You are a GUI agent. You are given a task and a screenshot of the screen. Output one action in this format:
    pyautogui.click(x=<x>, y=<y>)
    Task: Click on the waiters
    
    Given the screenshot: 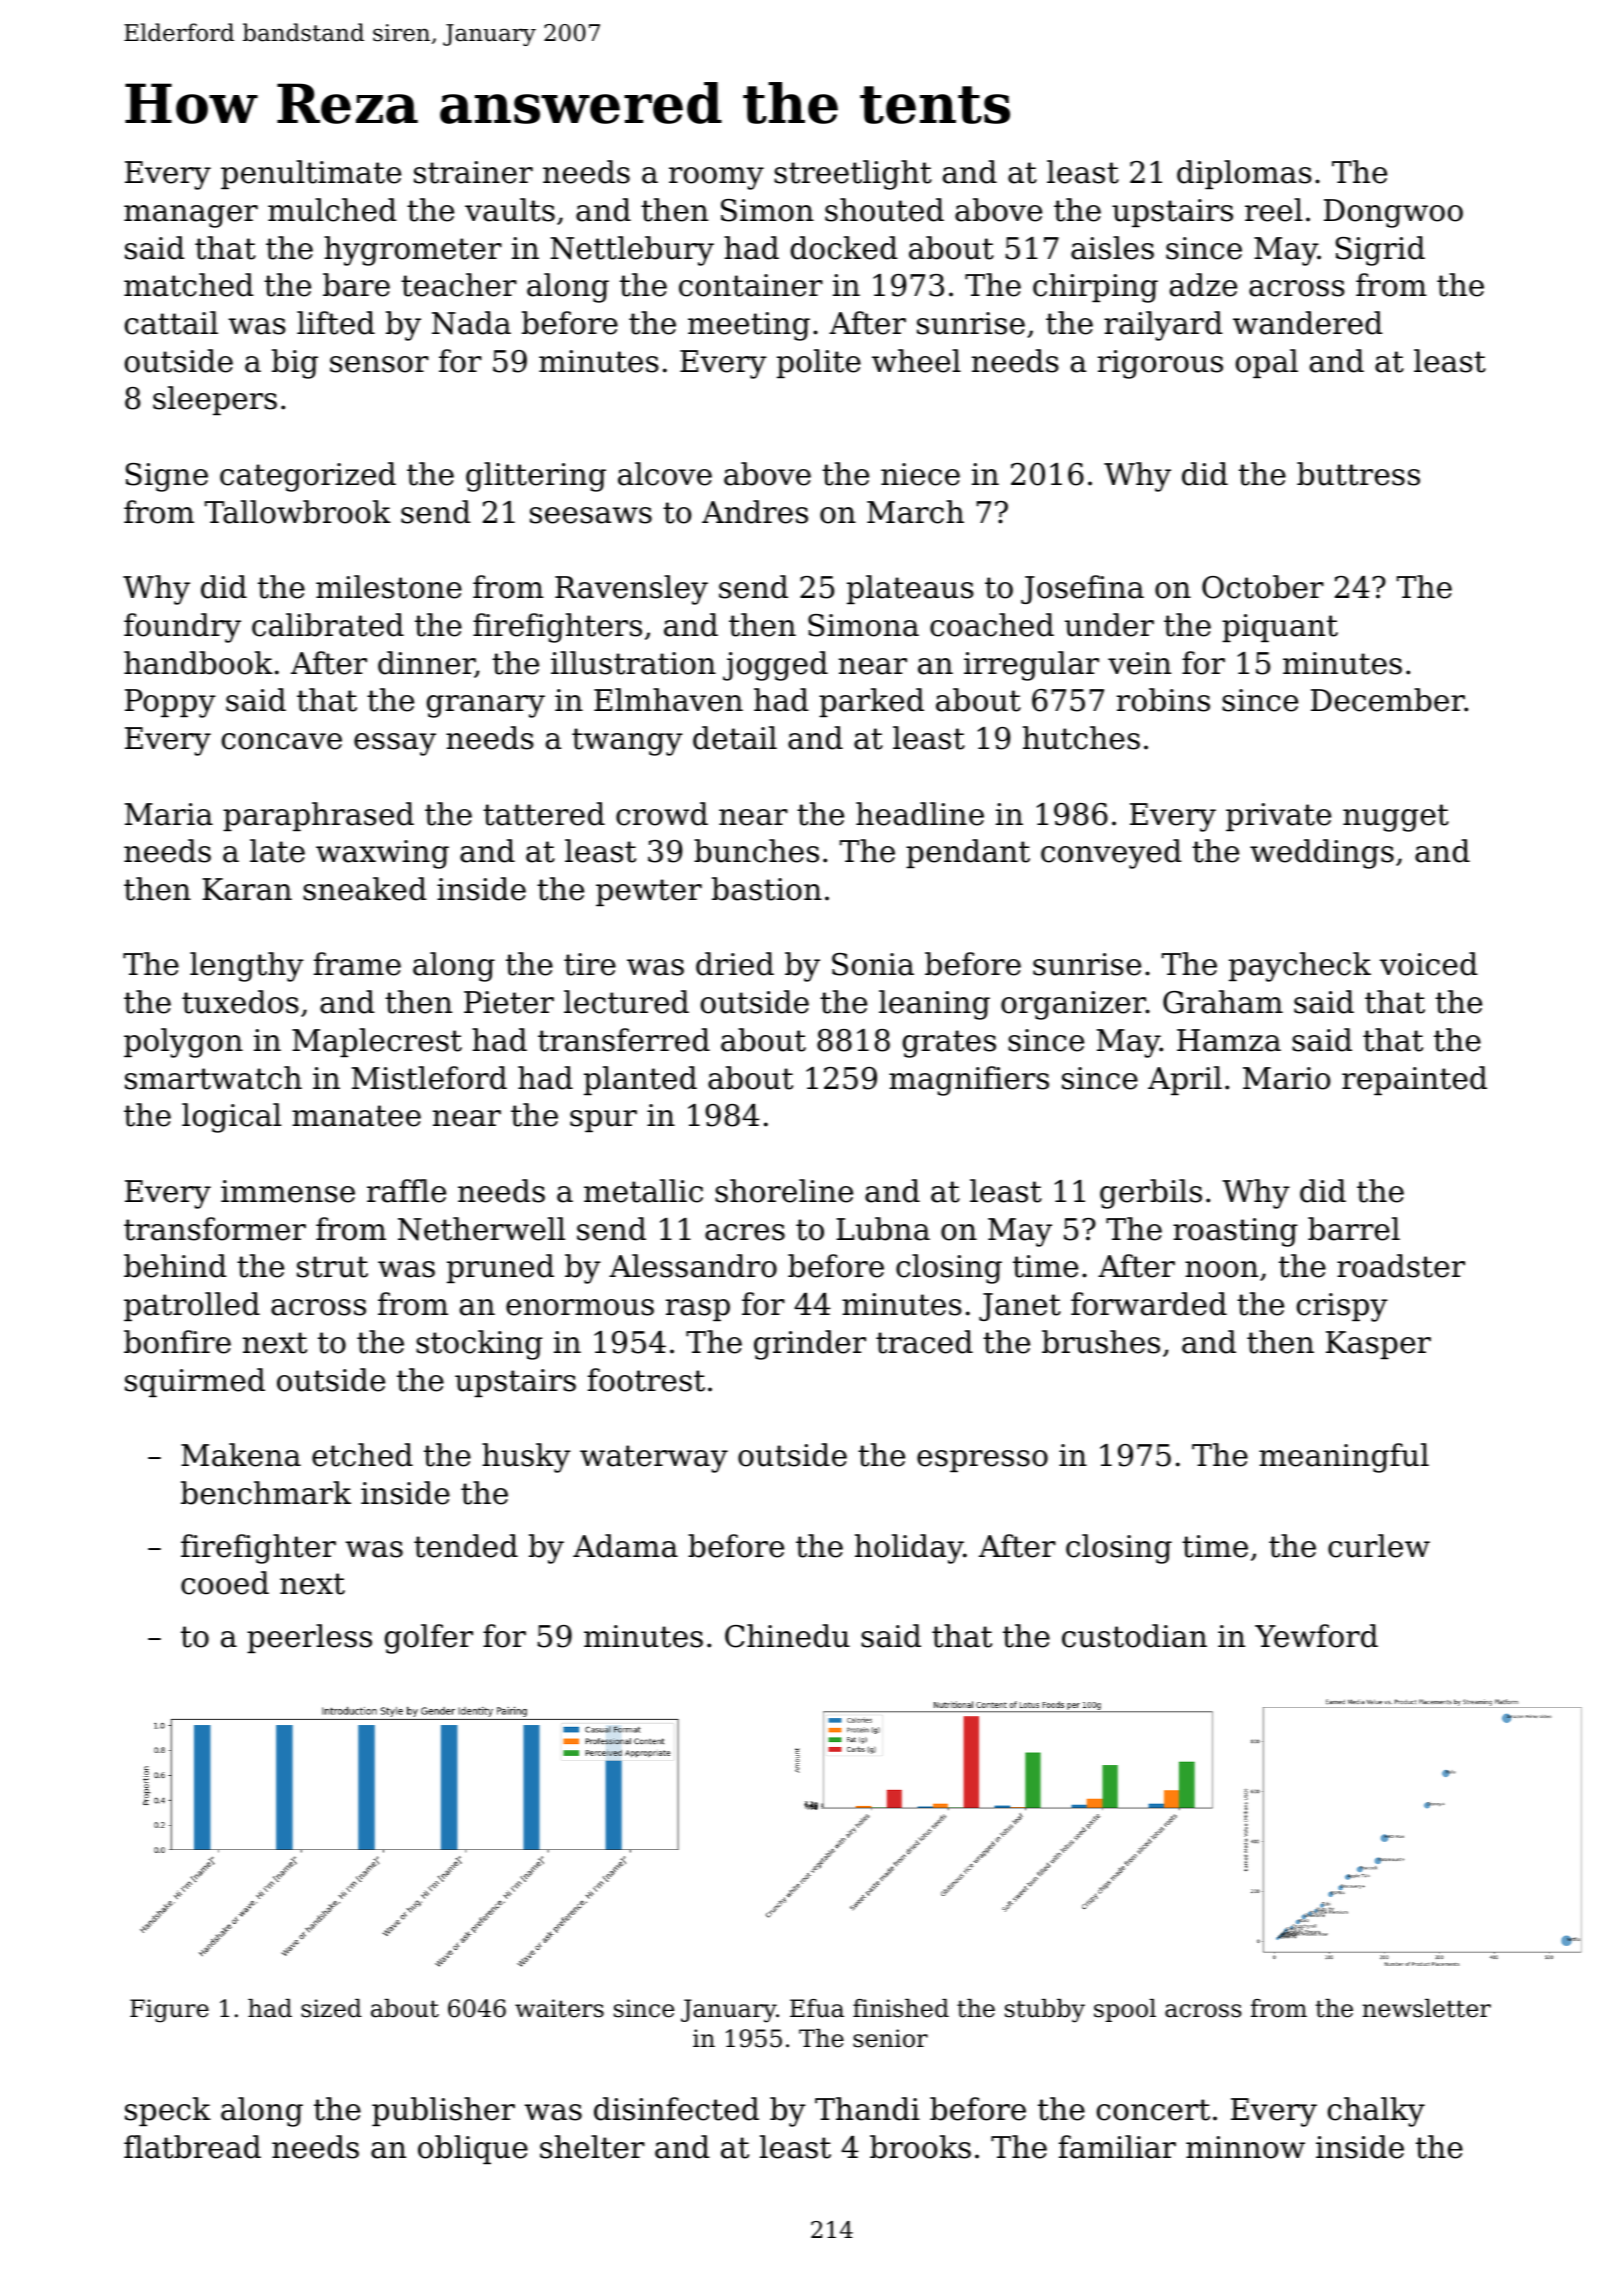 What is the action you would take?
    pyautogui.click(x=559, y=2008)
